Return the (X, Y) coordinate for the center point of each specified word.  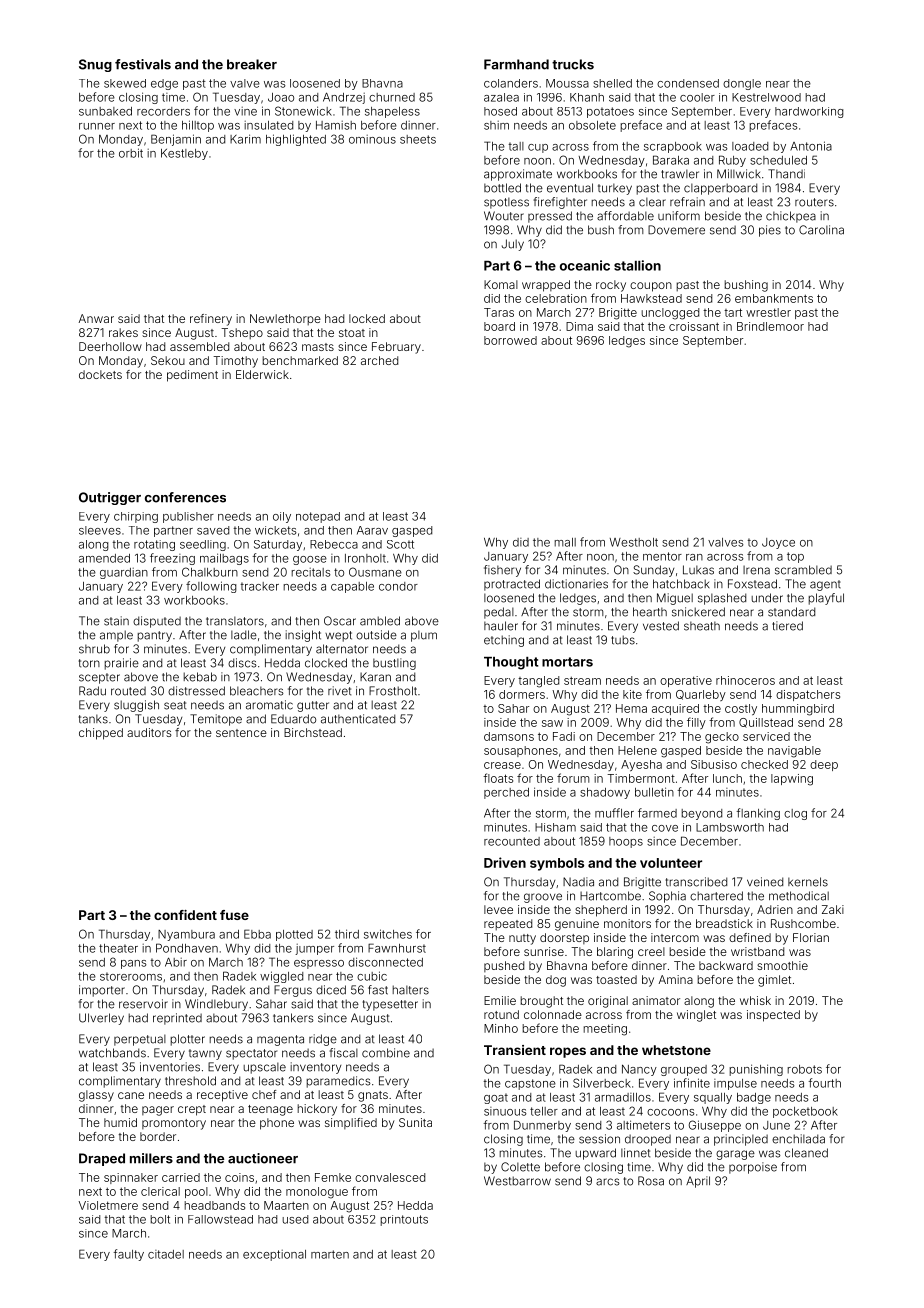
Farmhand (516, 64)
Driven (505, 862)
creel (651, 951)
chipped (101, 734)
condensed (688, 83)
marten (330, 1254)
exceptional (274, 1255)
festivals (143, 64)
